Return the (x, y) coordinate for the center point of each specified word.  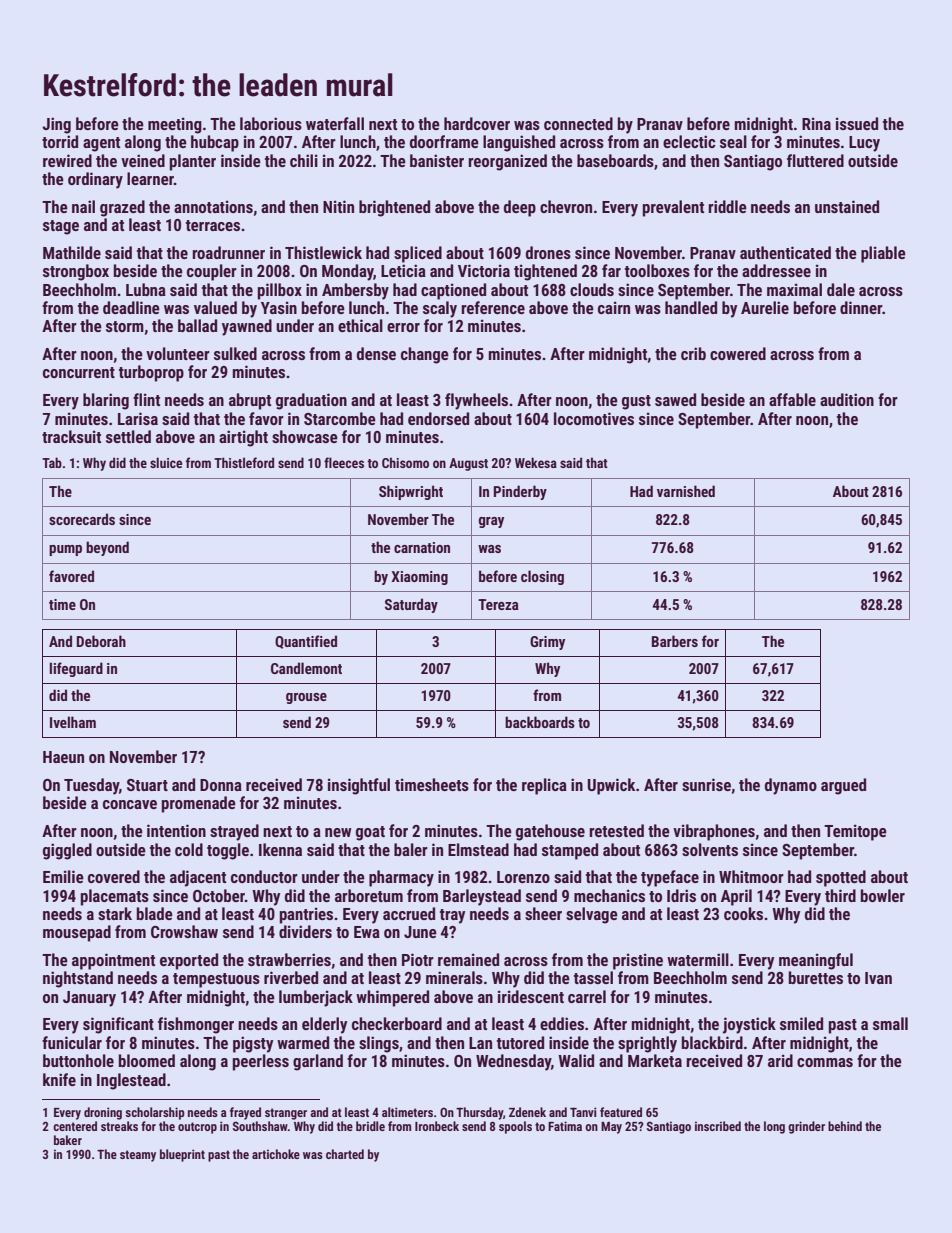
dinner (861, 307)
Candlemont (306, 668)
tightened (545, 272)
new (338, 832)
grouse (306, 698)
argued (843, 786)
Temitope (855, 832)
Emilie (63, 876)
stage (61, 227)
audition (847, 399)
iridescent (531, 996)
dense (376, 353)
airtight (243, 438)
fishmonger (196, 1025)
